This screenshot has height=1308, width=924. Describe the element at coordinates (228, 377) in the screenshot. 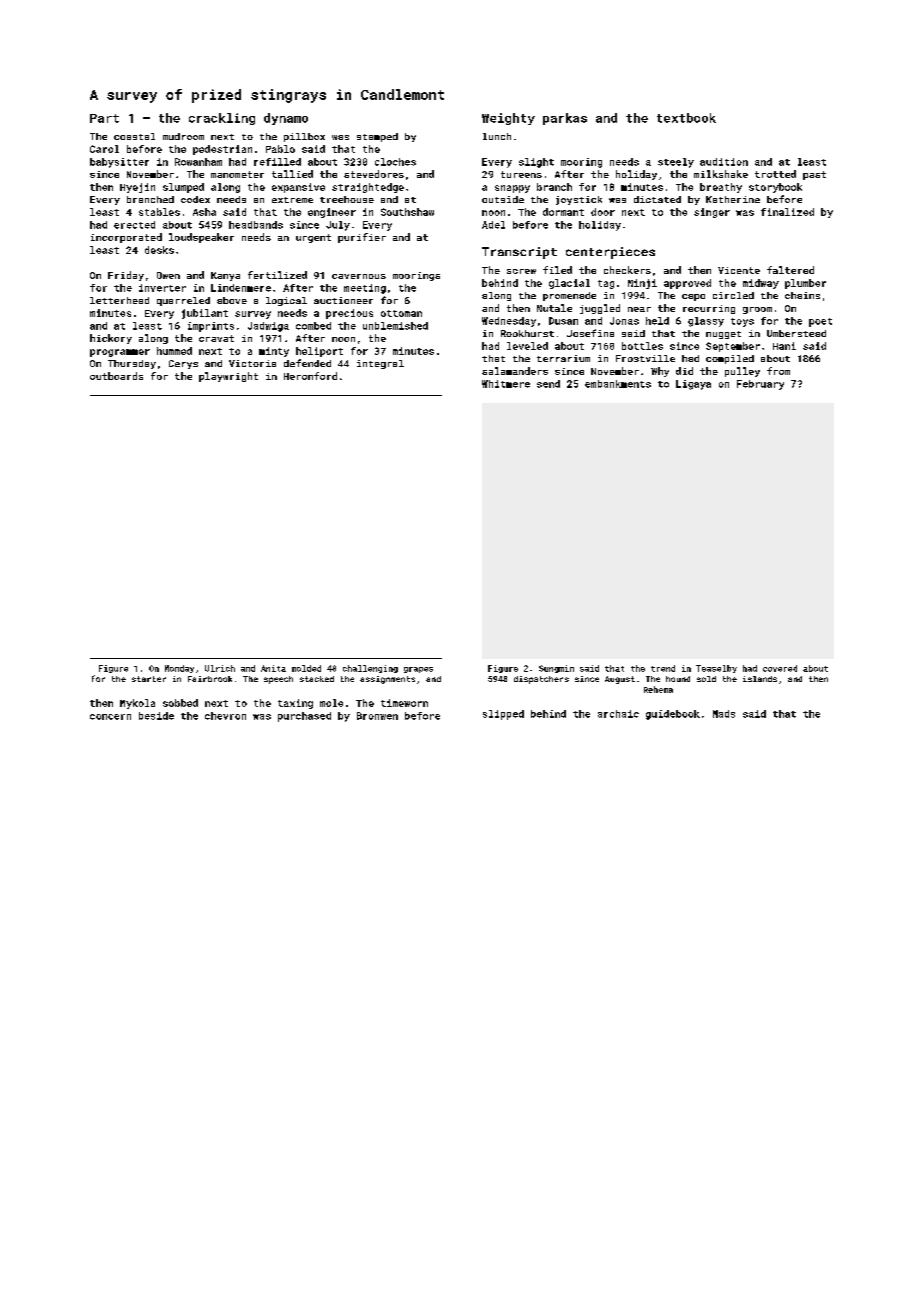

I see `playwright` at that location.
